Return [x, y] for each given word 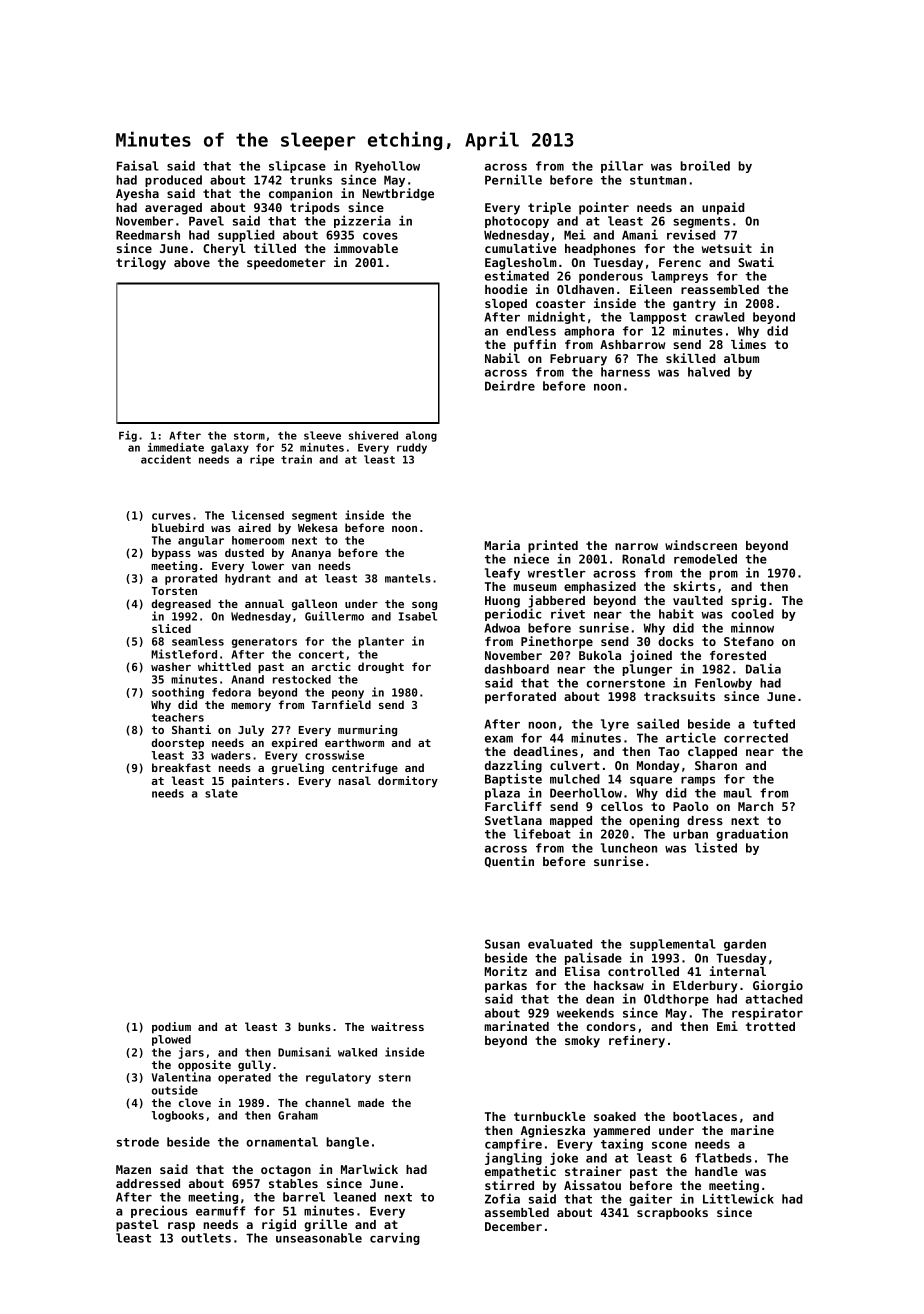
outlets [206, 1238]
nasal [355, 780]
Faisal [138, 165]
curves [171, 516]
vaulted [698, 600]
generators [264, 642]
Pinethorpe [557, 642]
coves [380, 236]
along [421, 436]
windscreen [701, 545]
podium [171, 1028]
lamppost [658, 318]
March [755, 806]
